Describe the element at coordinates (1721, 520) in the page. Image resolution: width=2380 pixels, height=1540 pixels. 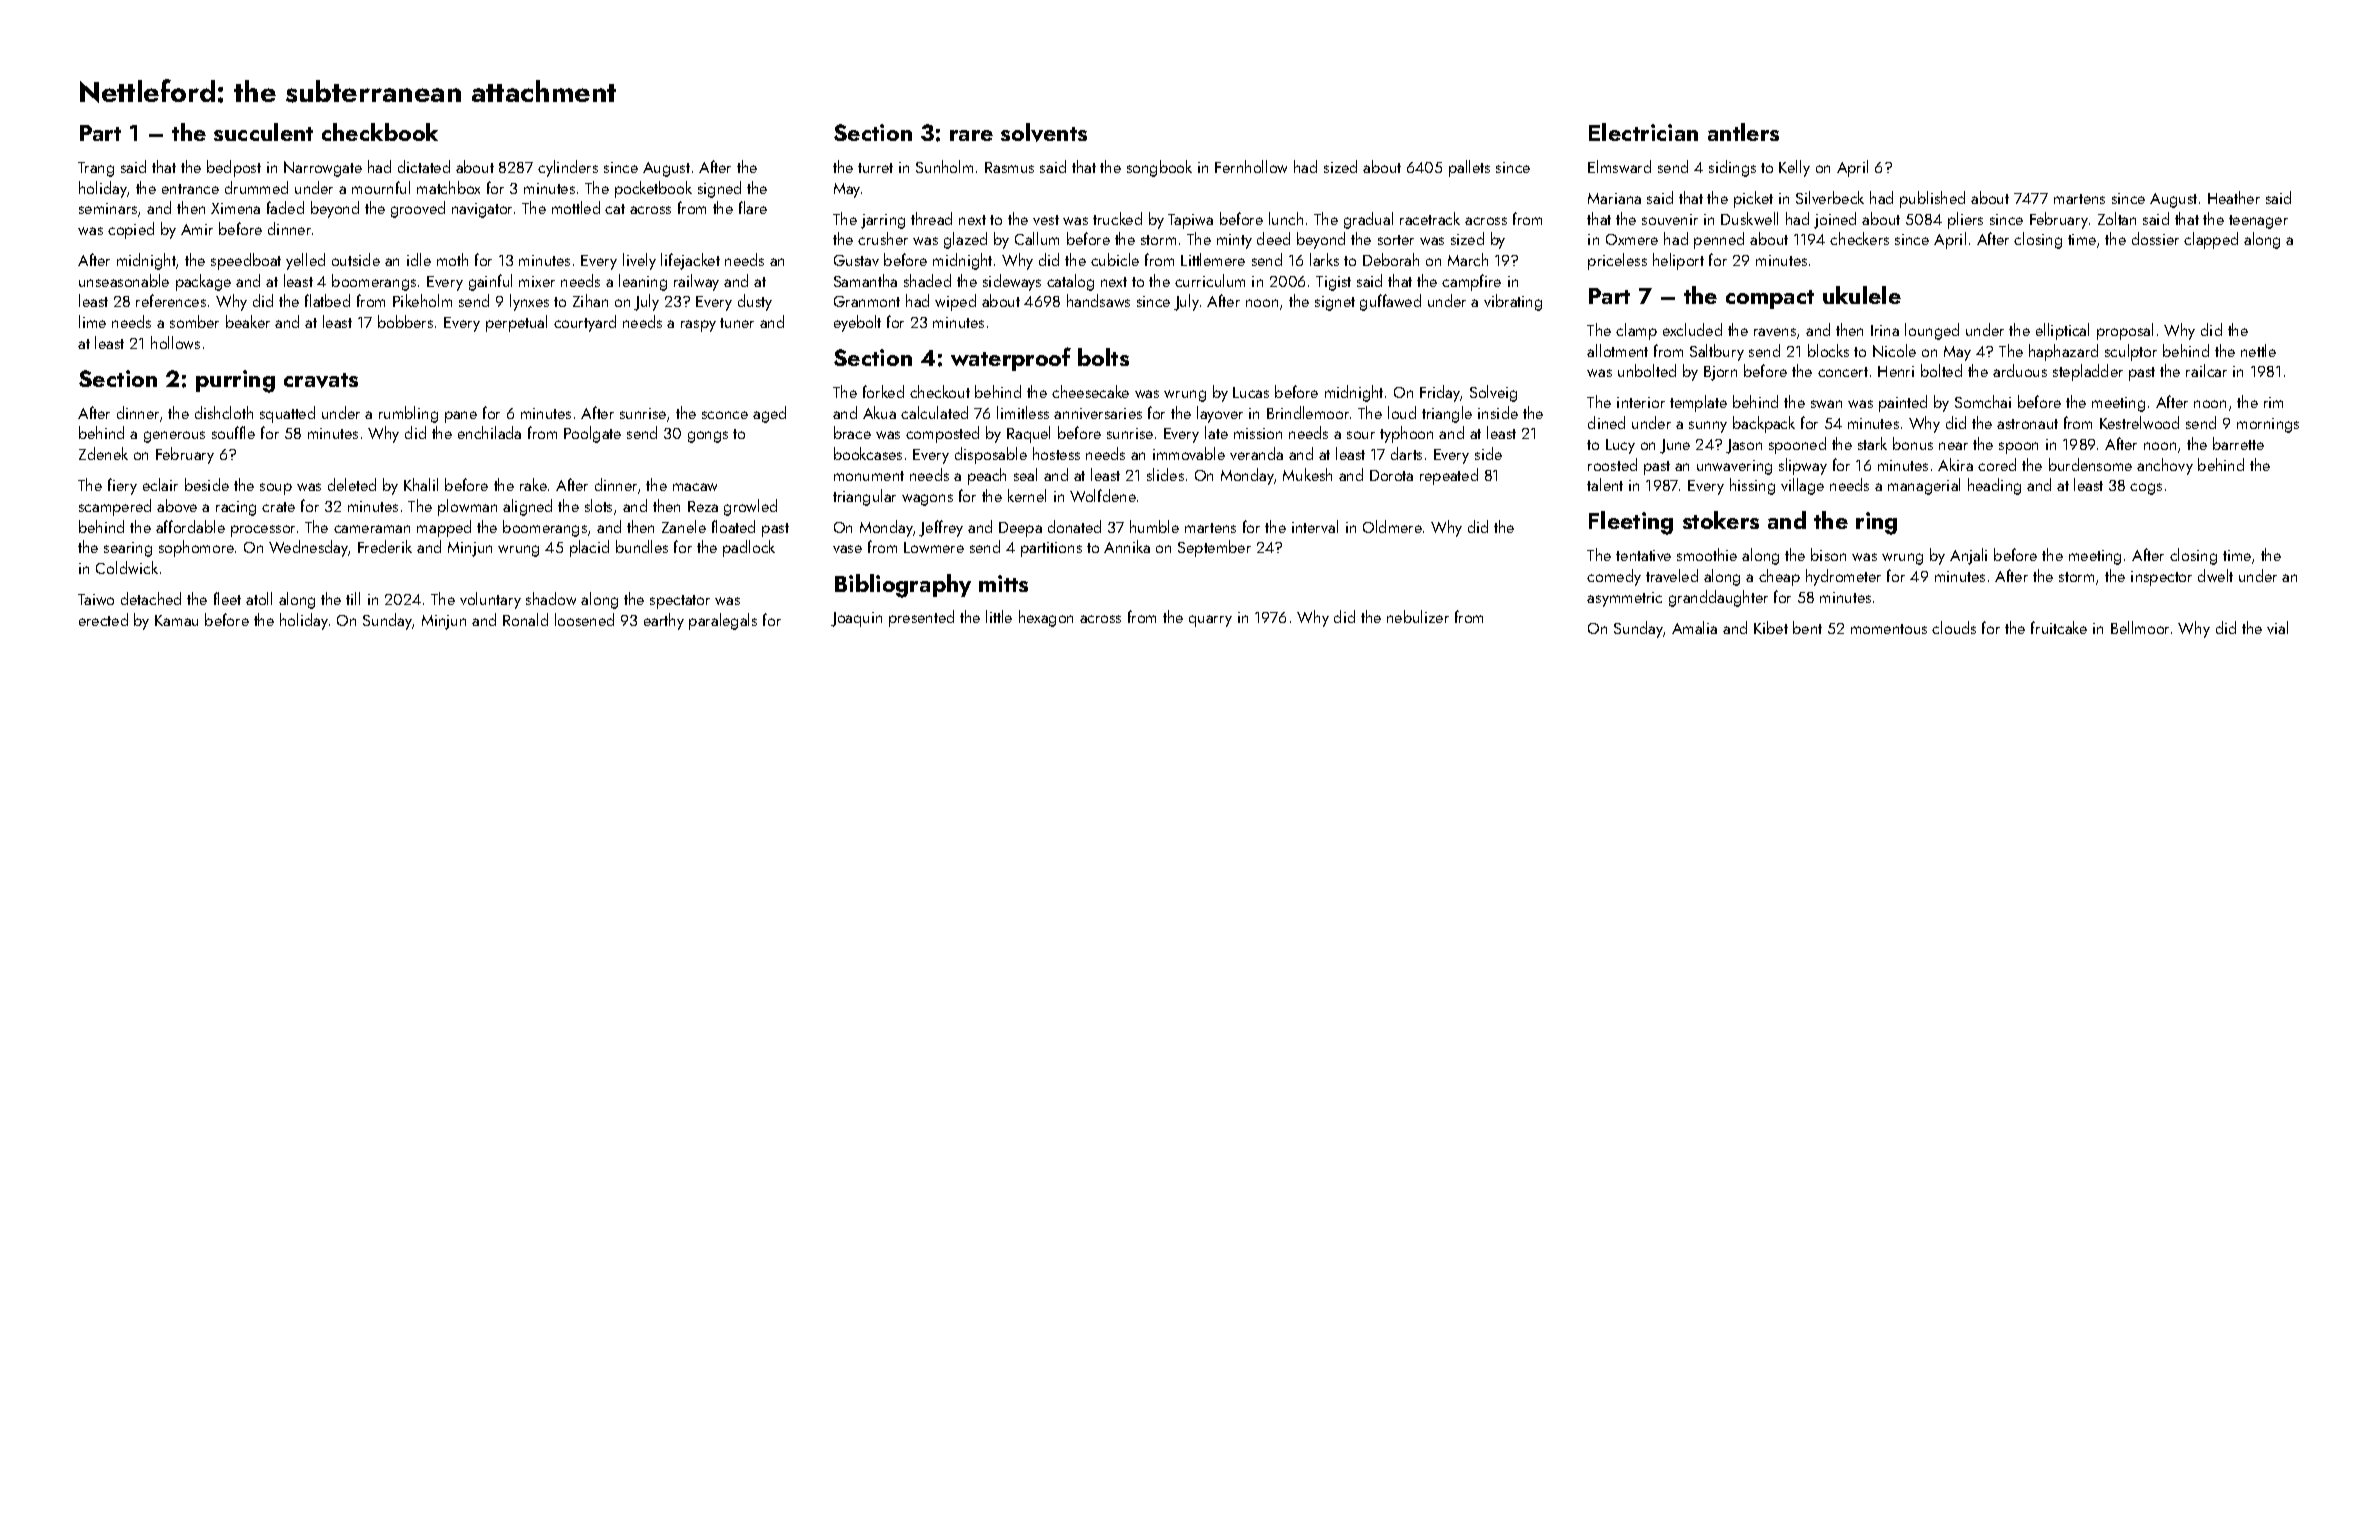
I see `stokers` at that location.
